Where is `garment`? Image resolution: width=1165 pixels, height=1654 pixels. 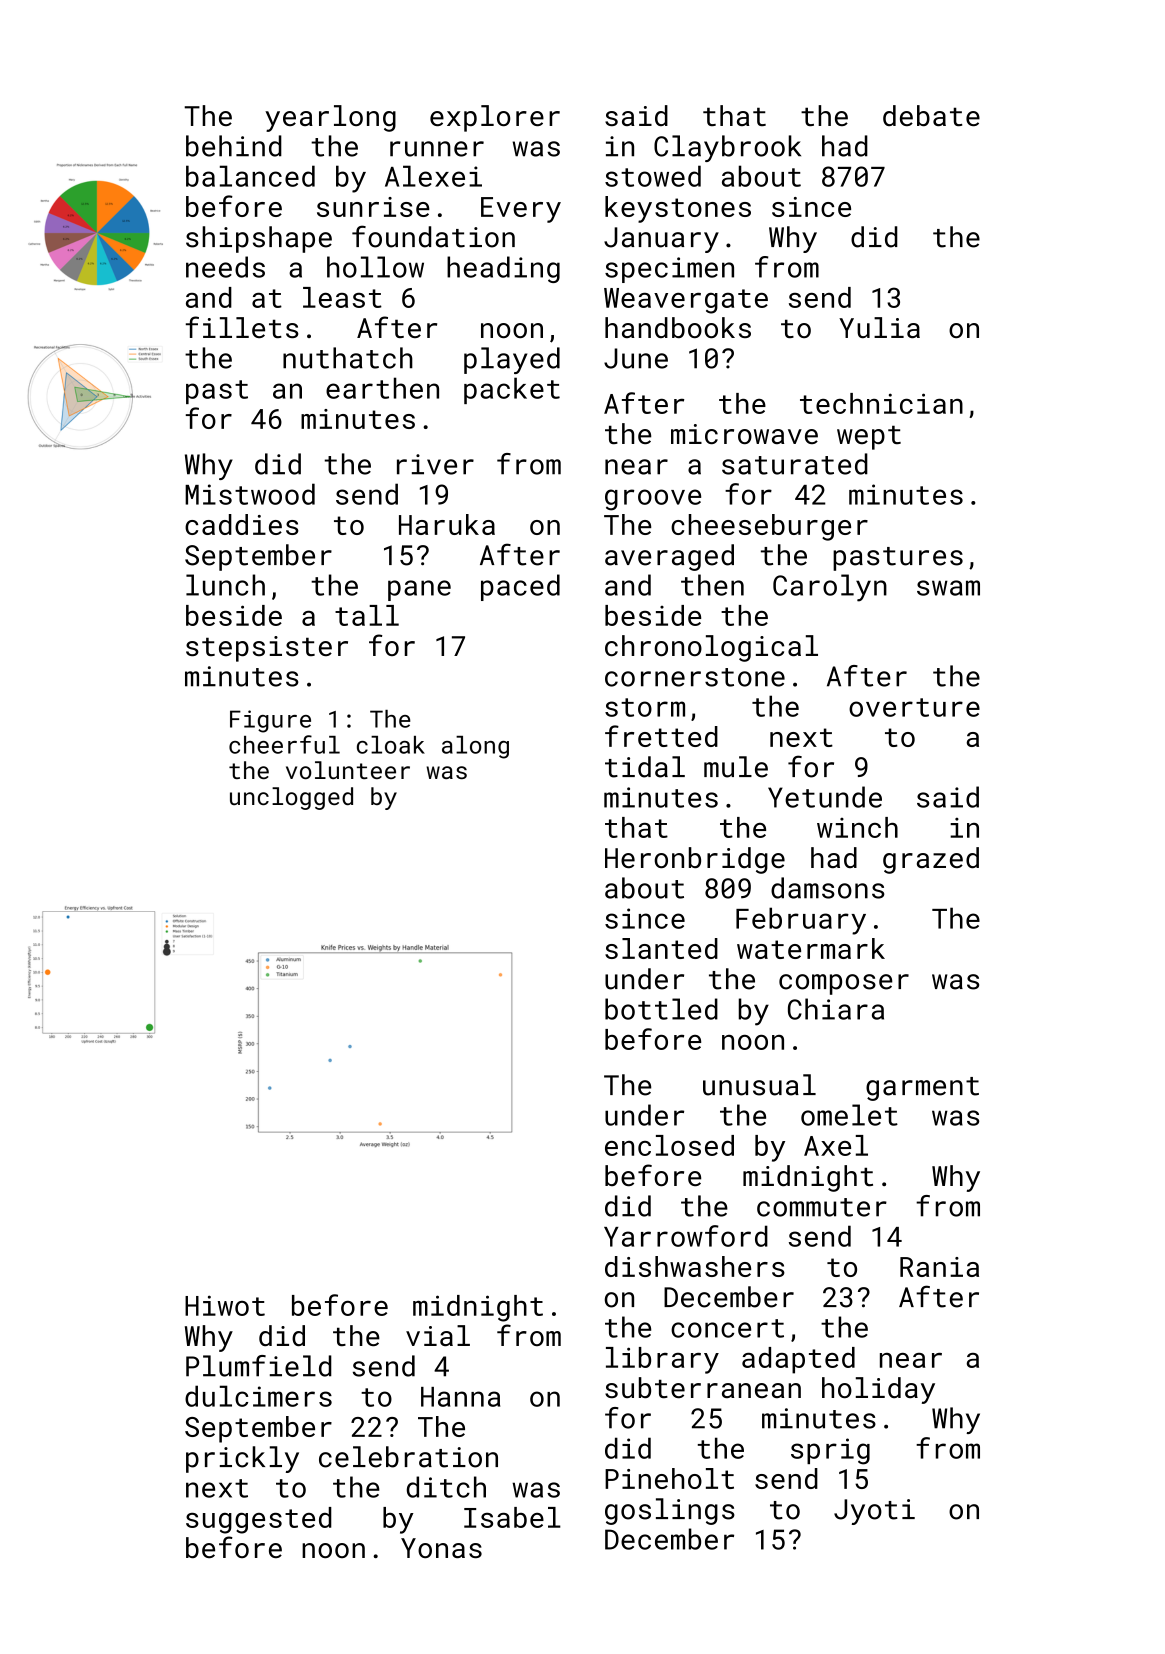
garment is located at coordinates (922, 1089).
